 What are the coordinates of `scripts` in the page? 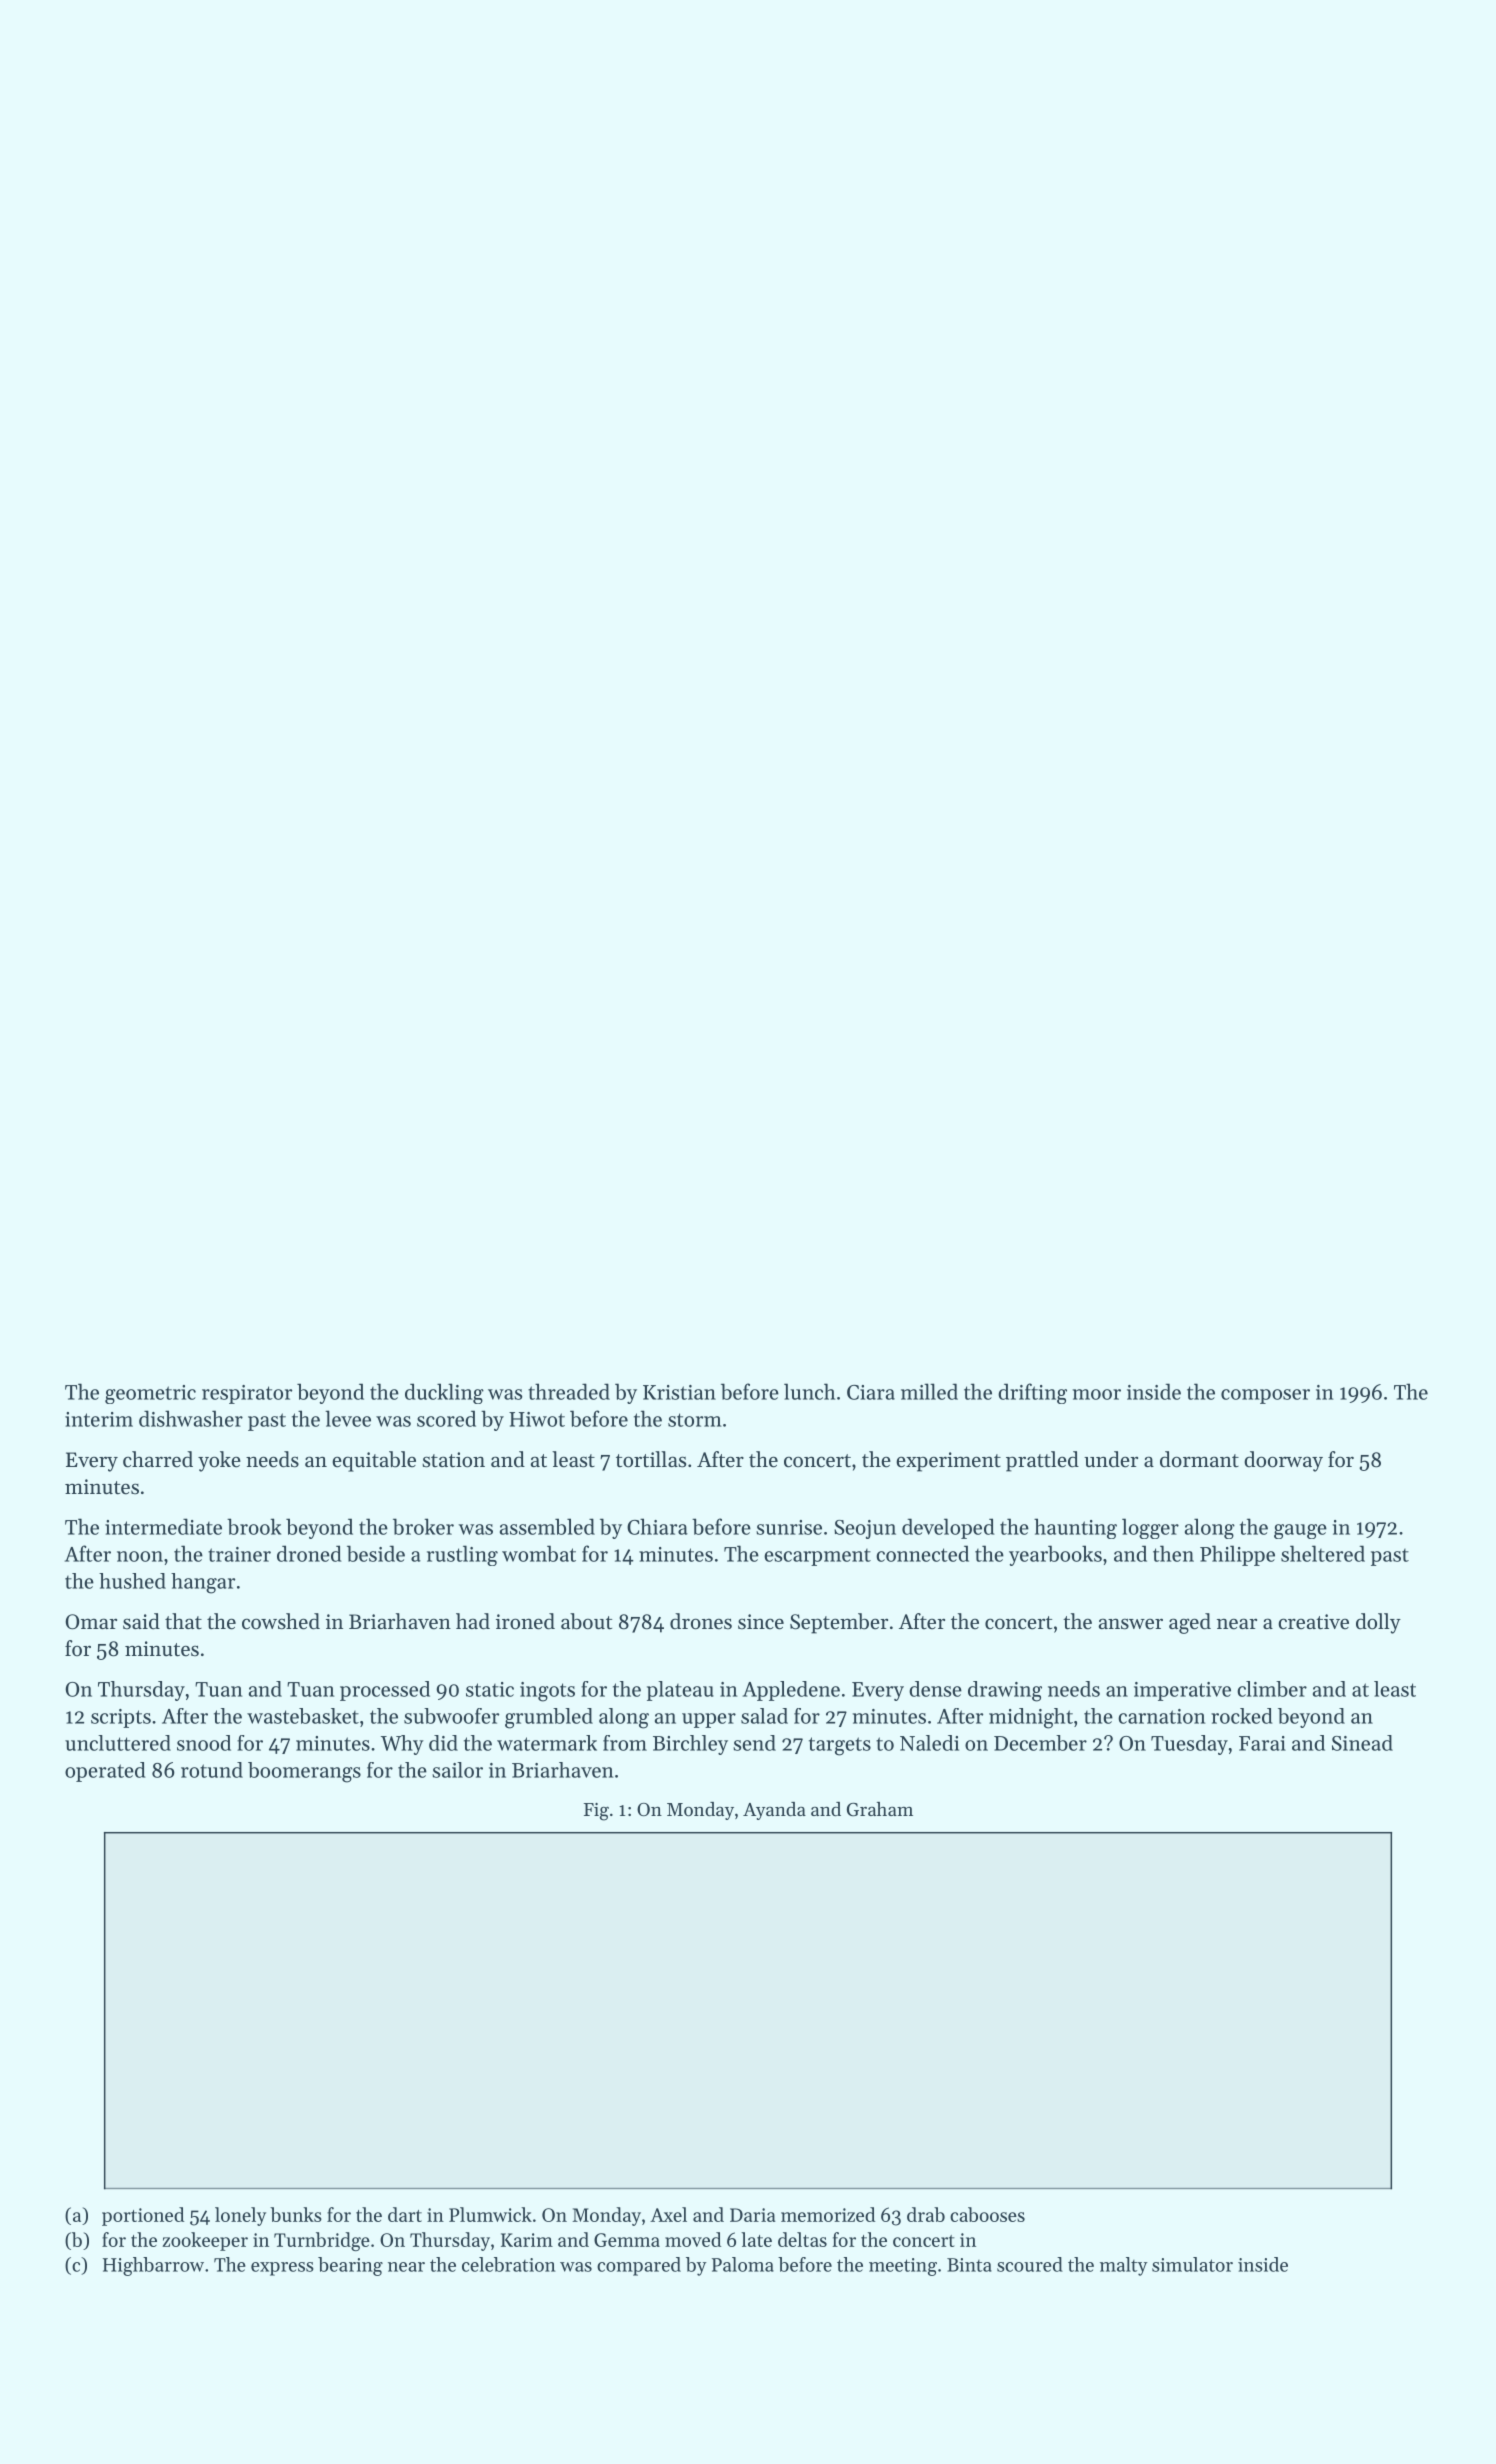 It's located at (121, 1718).
